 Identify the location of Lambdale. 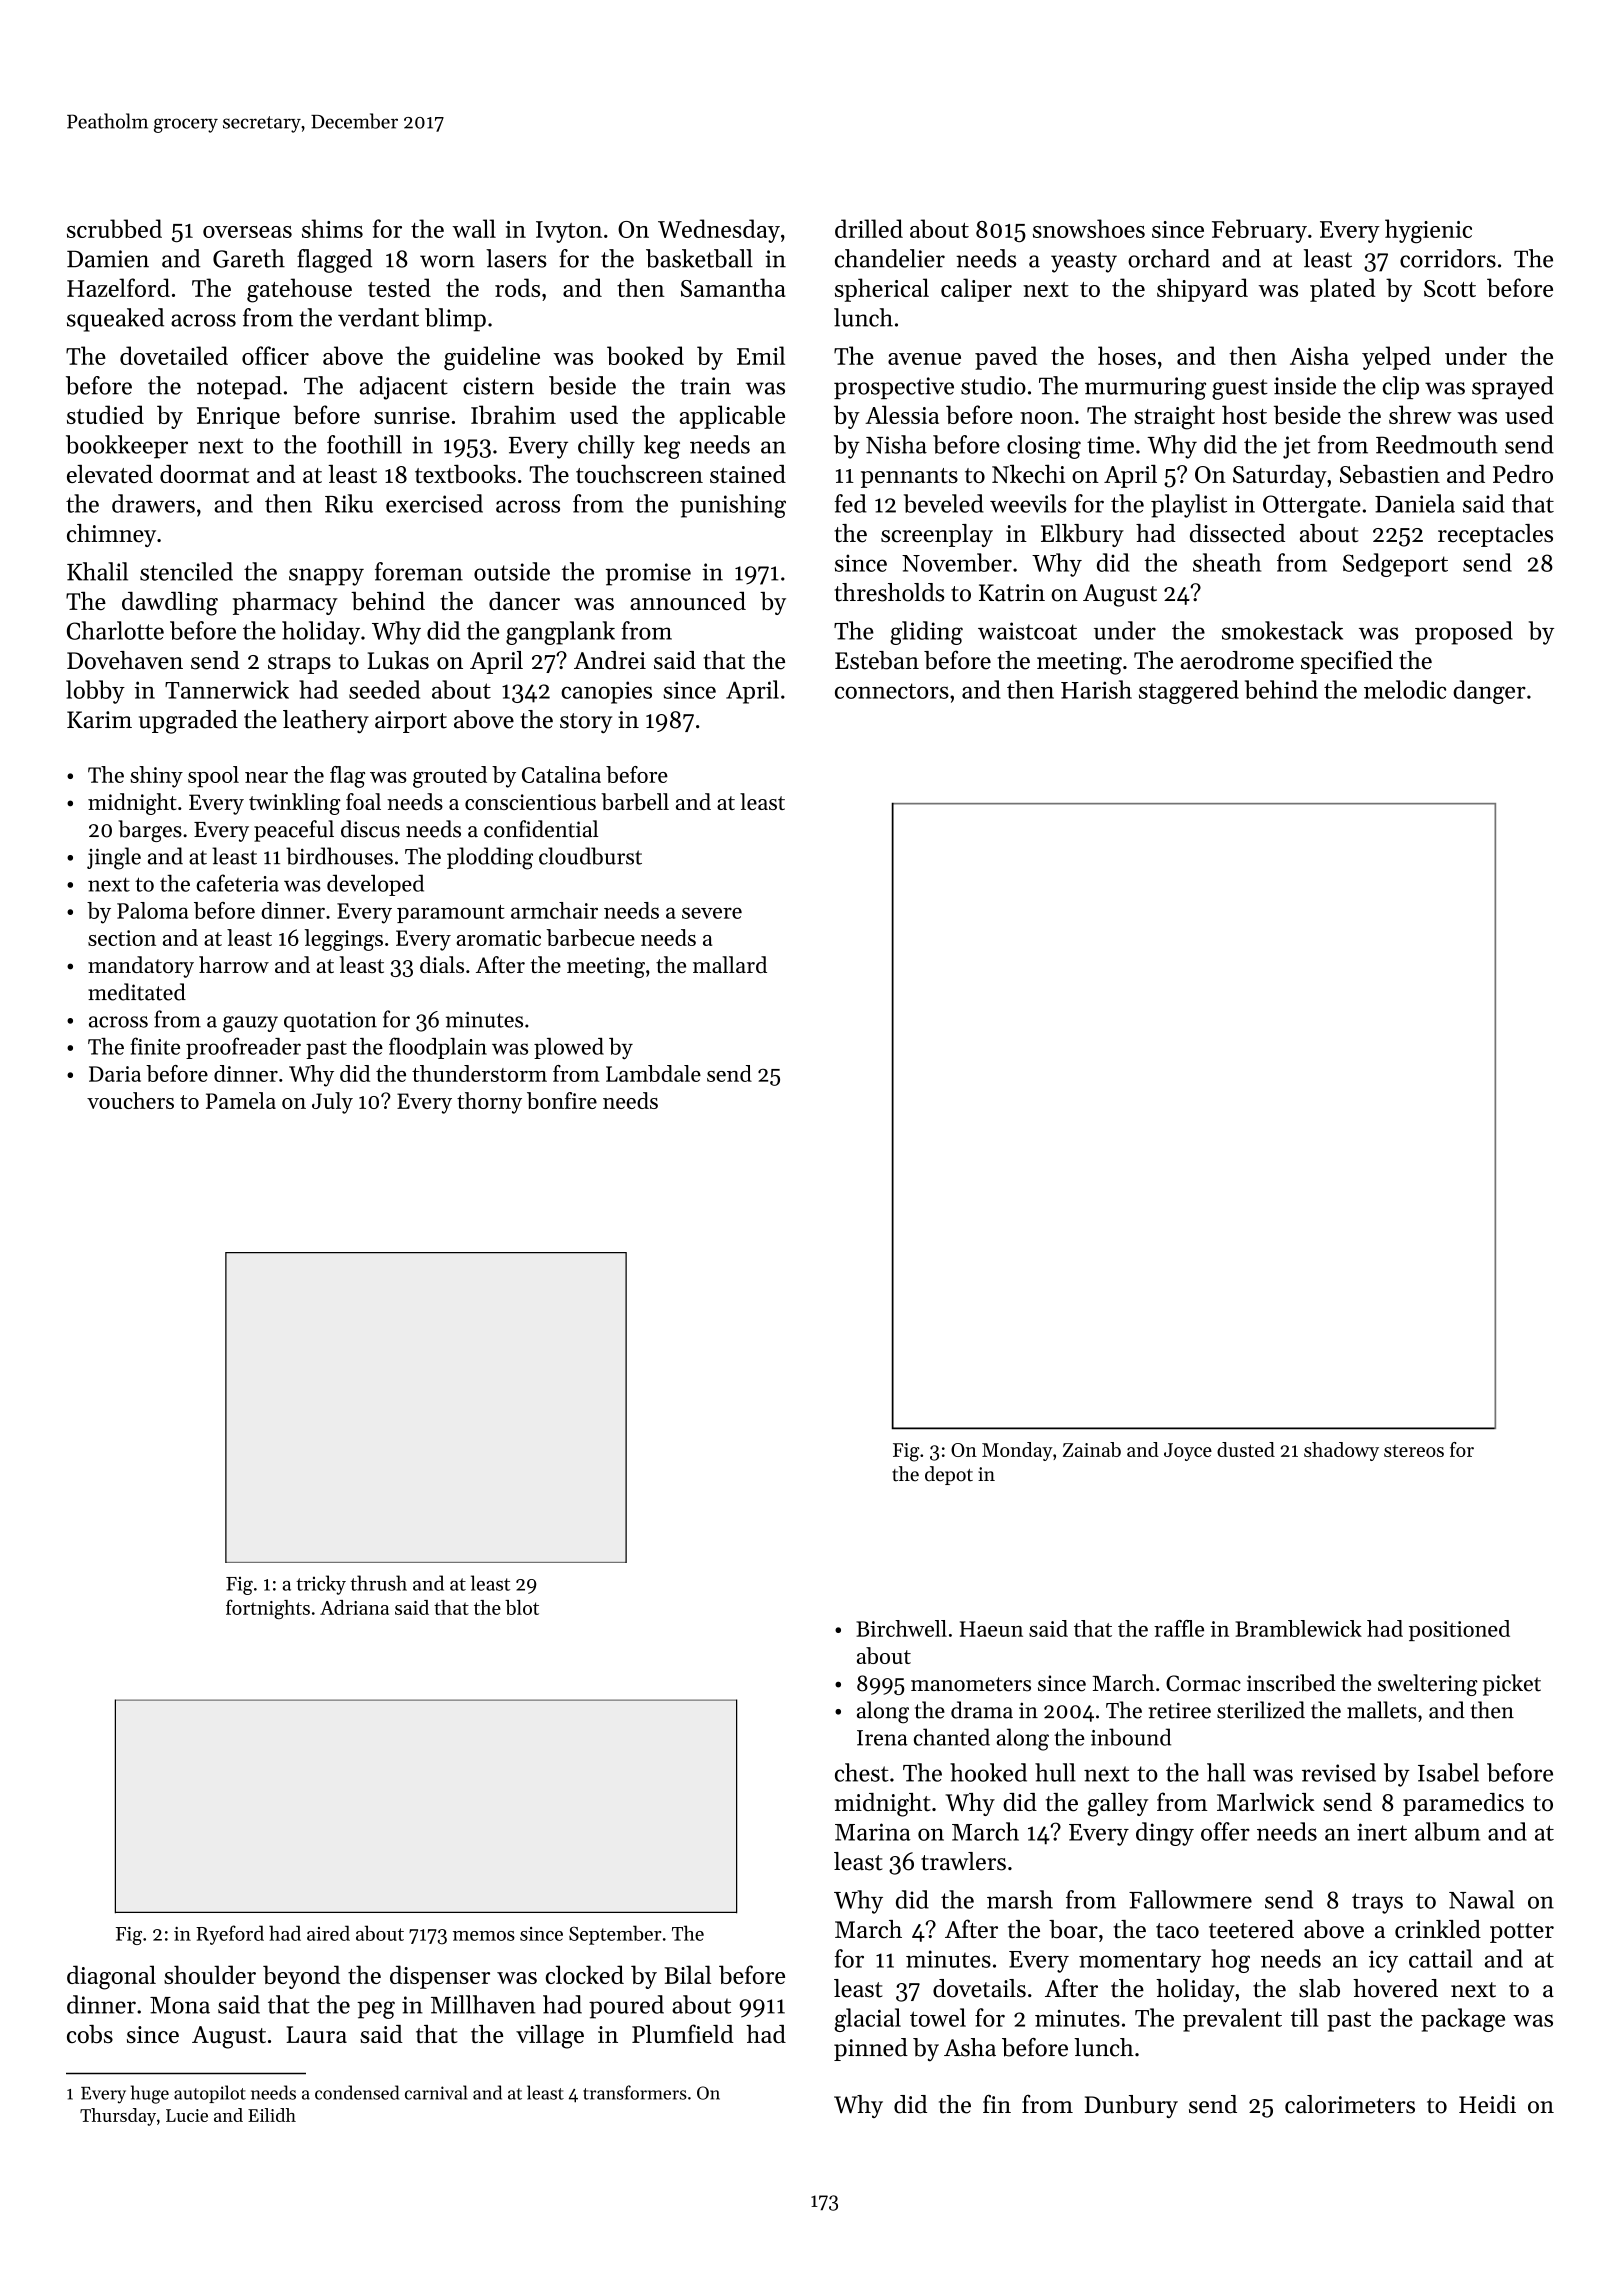
(653, 1073).
